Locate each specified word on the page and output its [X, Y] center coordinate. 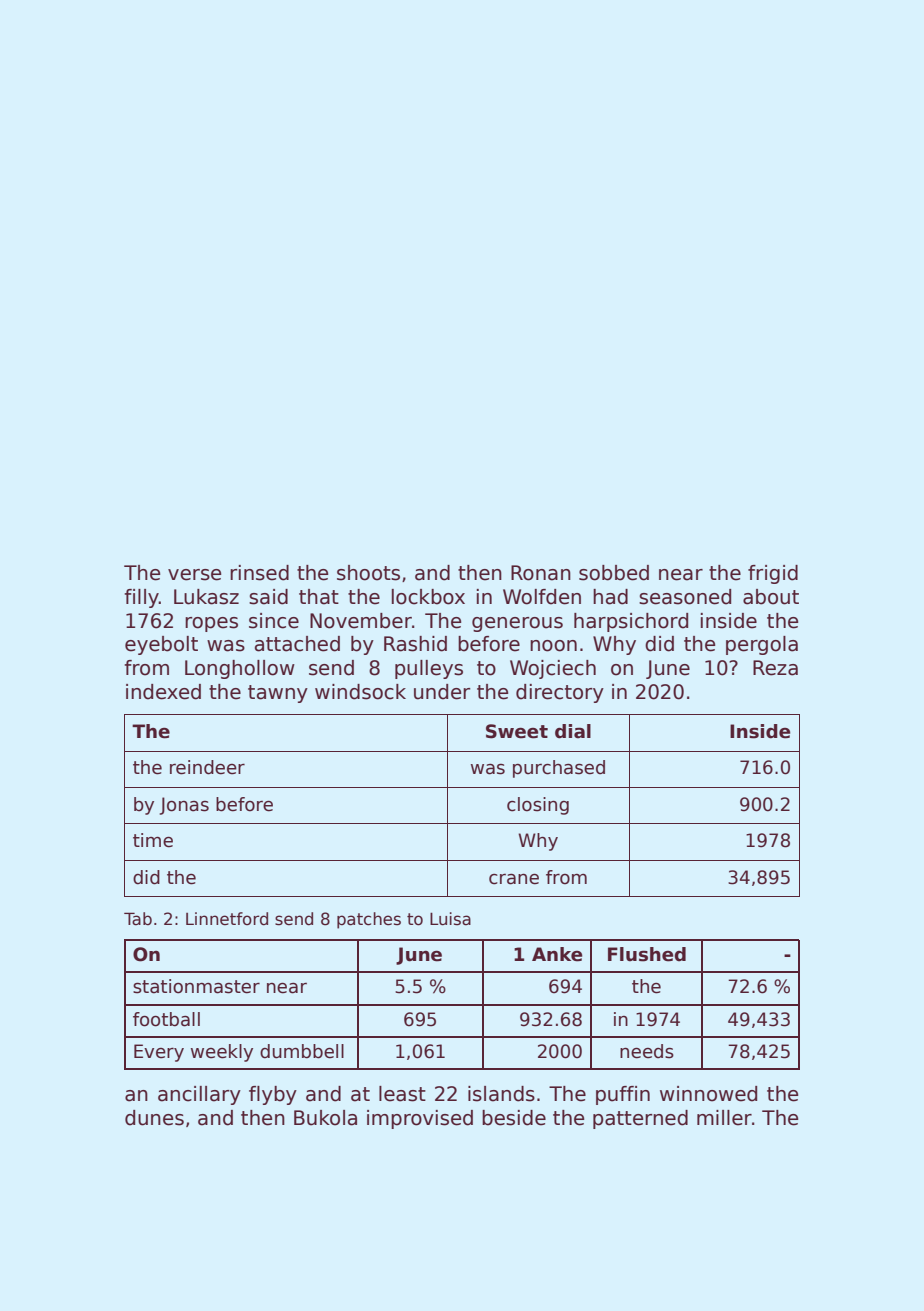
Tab [138, 919]
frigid [773, 574]
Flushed [647, 954]
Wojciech [553, 669]
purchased [559, 769]
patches [369, 920]
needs [647, 1051]
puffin [623, 1095]
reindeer [207, 767]
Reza [775, 668]
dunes [154, 1118]
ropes [211, 624]
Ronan [541, 573]
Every [159, 1053]
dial [573, 731]
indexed [163, 692]
